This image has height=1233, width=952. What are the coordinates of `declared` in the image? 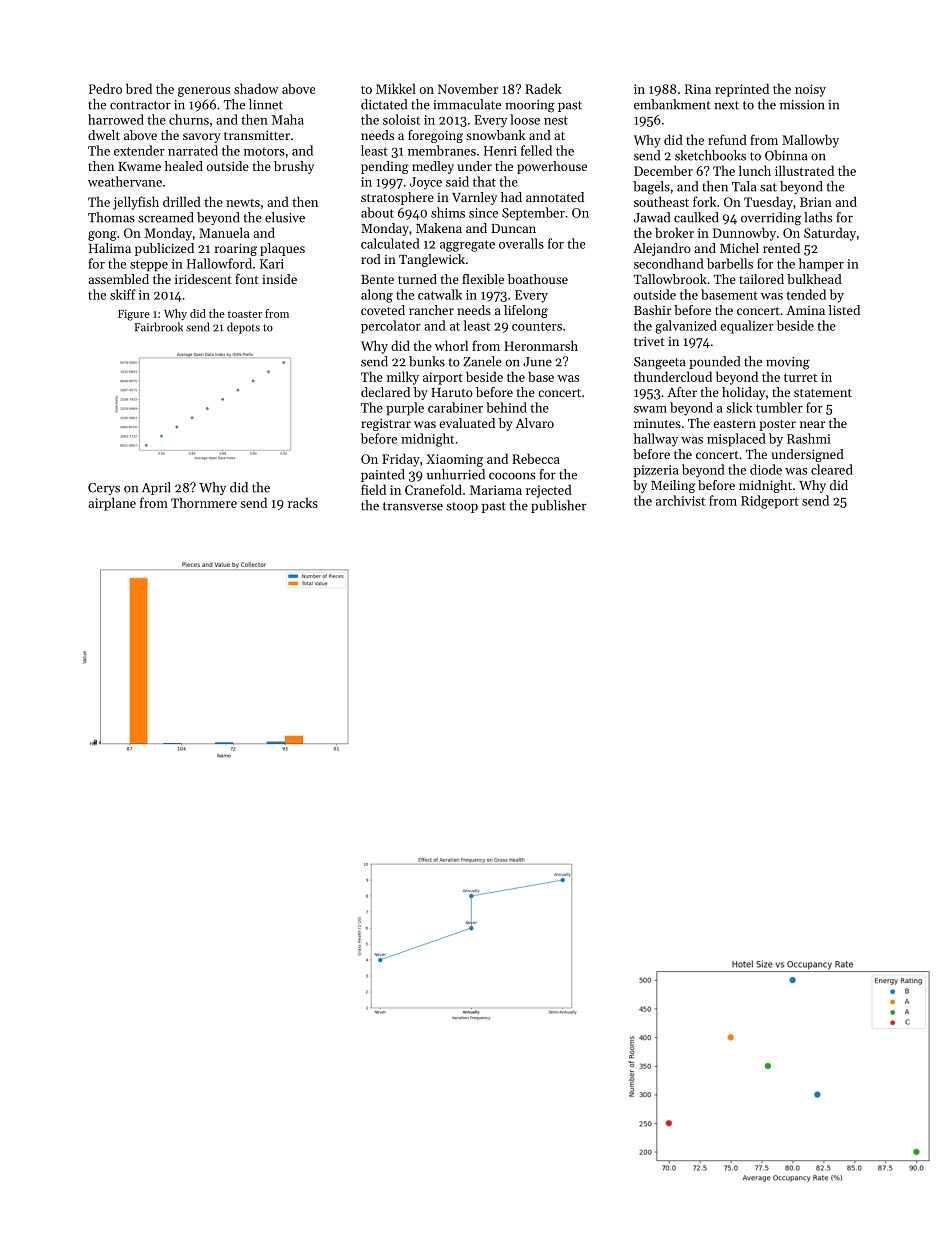 It's located at (385, 392).
